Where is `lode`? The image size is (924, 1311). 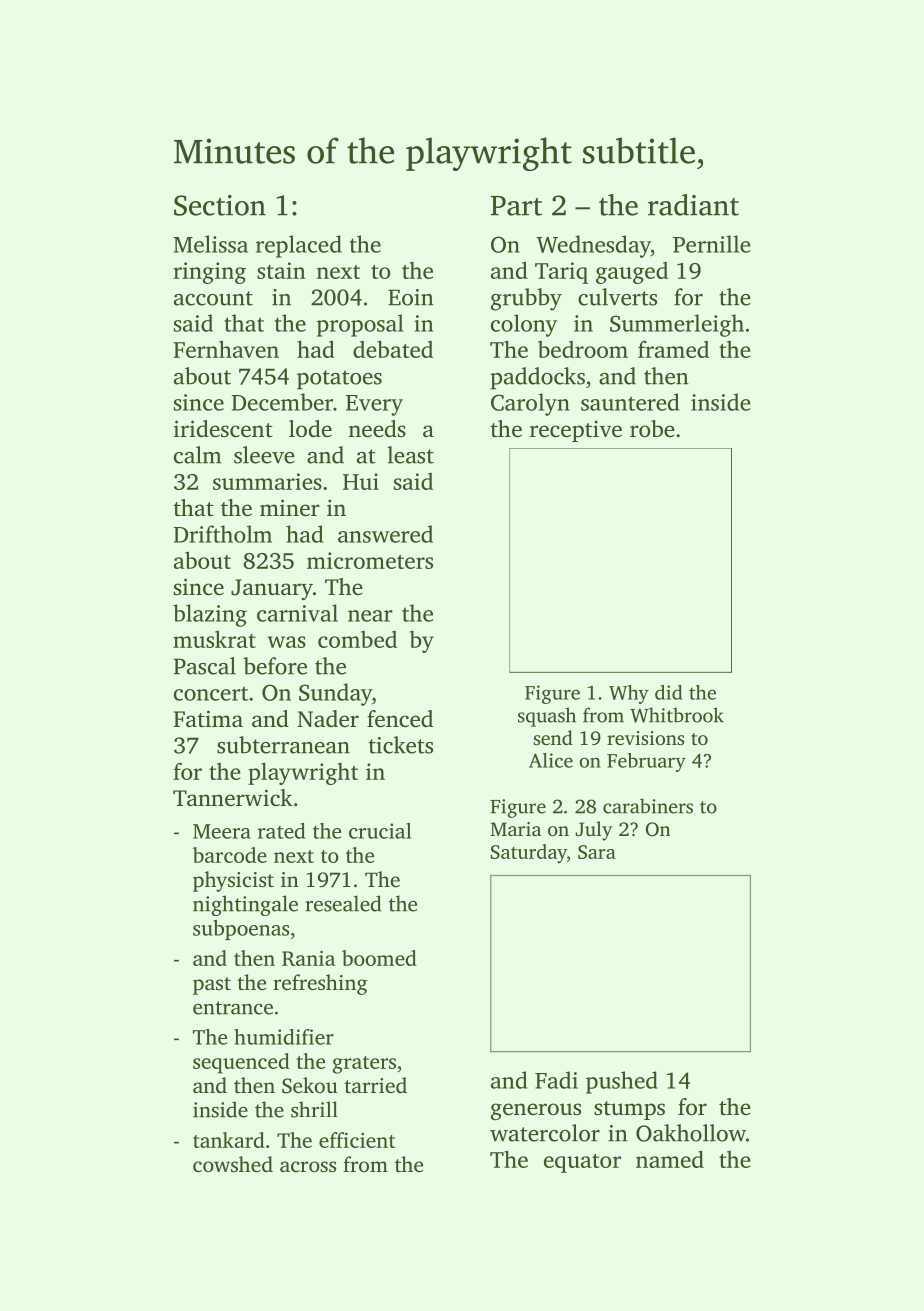
lode is located at coordinates (310, 429).
